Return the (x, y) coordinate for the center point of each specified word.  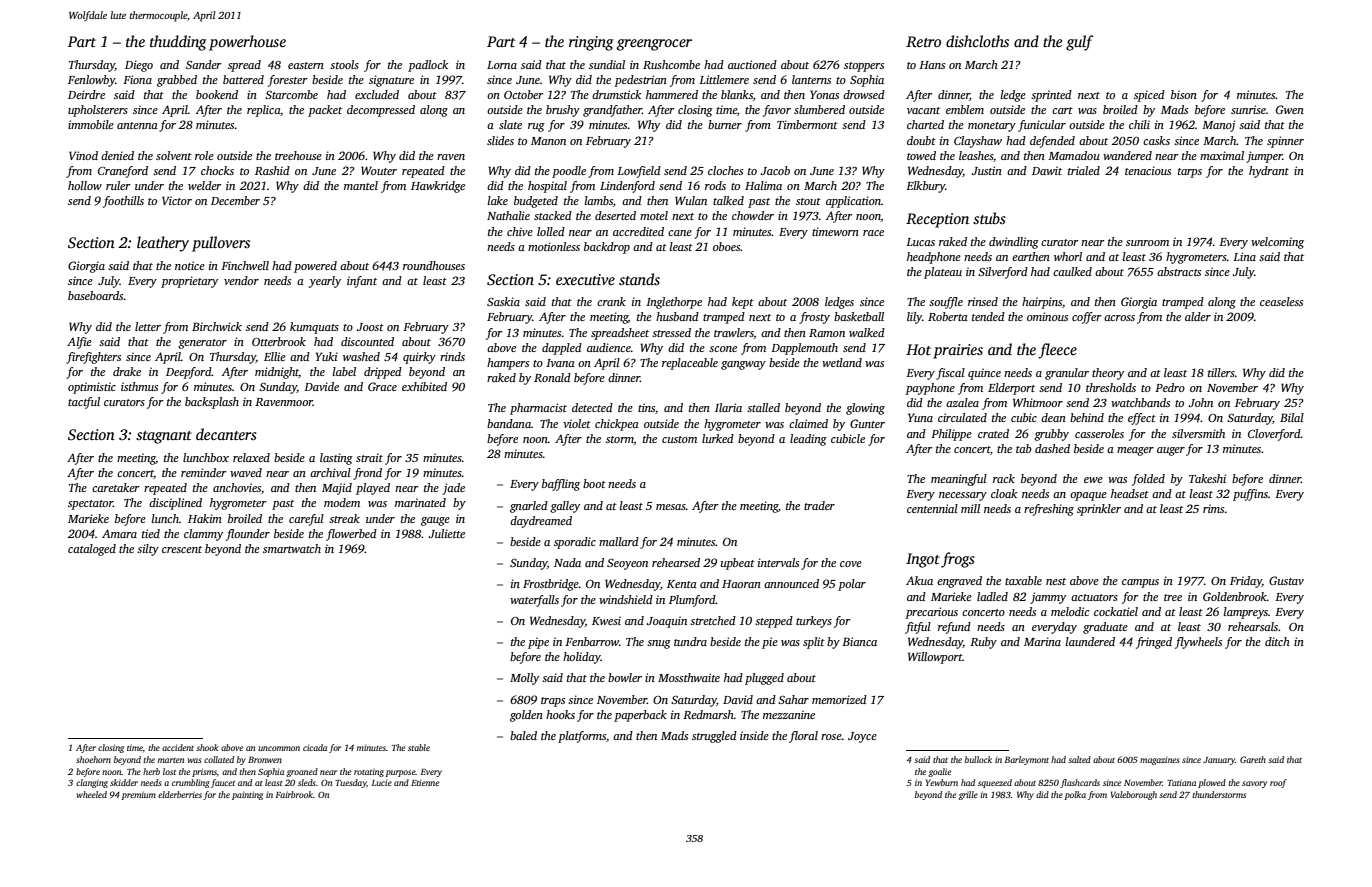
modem (342, 502)
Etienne (425, 782)
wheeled (91, 794)
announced (791, 583)
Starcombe (291, 94)
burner (725, 124)
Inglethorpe (674, 303)
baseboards (95, 295)
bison (1184, 94)
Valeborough (1134, 795)
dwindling (1014, 243)
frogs (958, 560)
